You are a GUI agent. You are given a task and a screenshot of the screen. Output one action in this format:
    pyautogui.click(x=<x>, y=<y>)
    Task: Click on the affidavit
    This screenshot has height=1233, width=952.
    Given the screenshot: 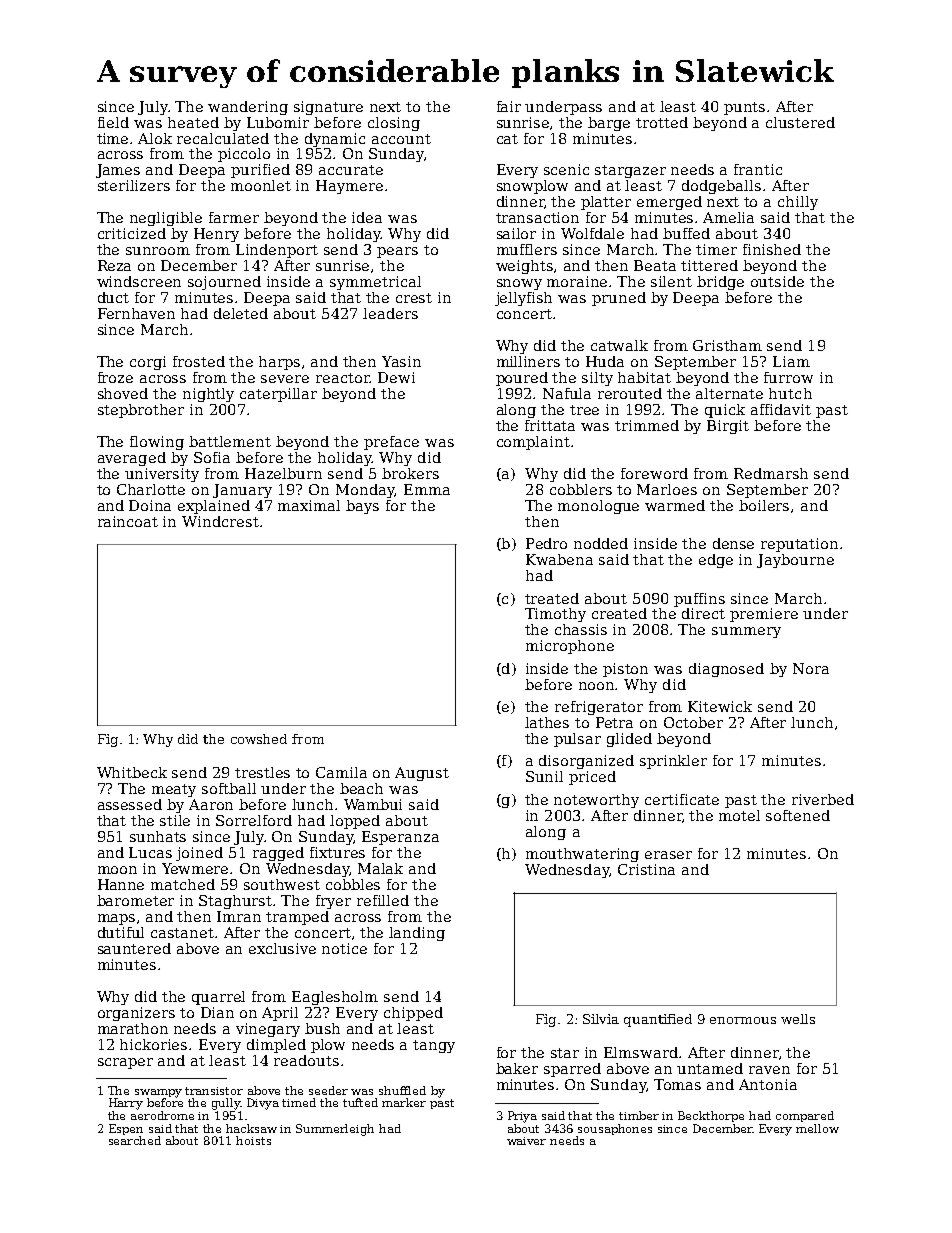 What is the action you would take?
    pyautogui.click(x=781, y=409)
